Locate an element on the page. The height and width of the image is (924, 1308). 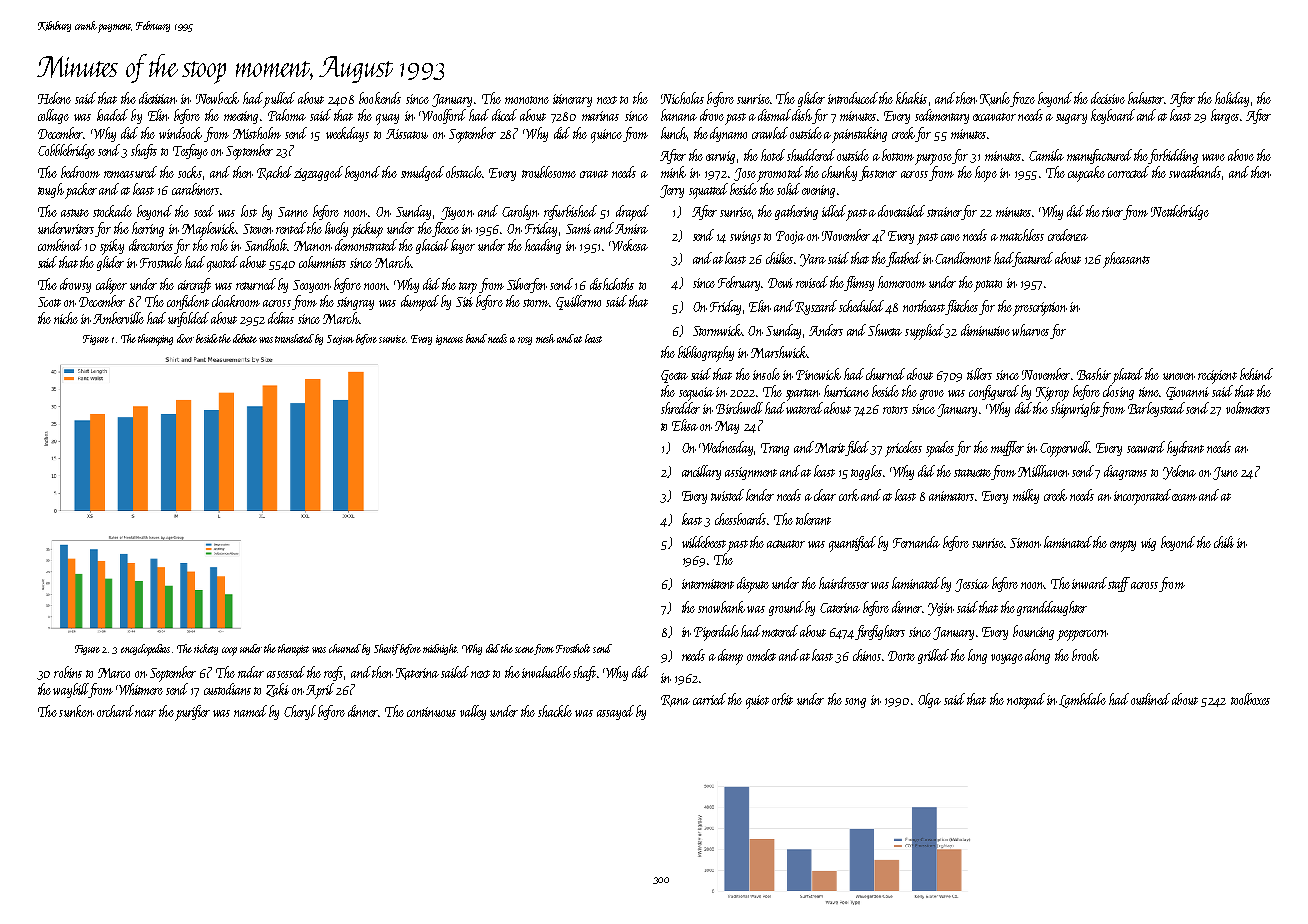
sunken is located at coordinates (76, 711).
